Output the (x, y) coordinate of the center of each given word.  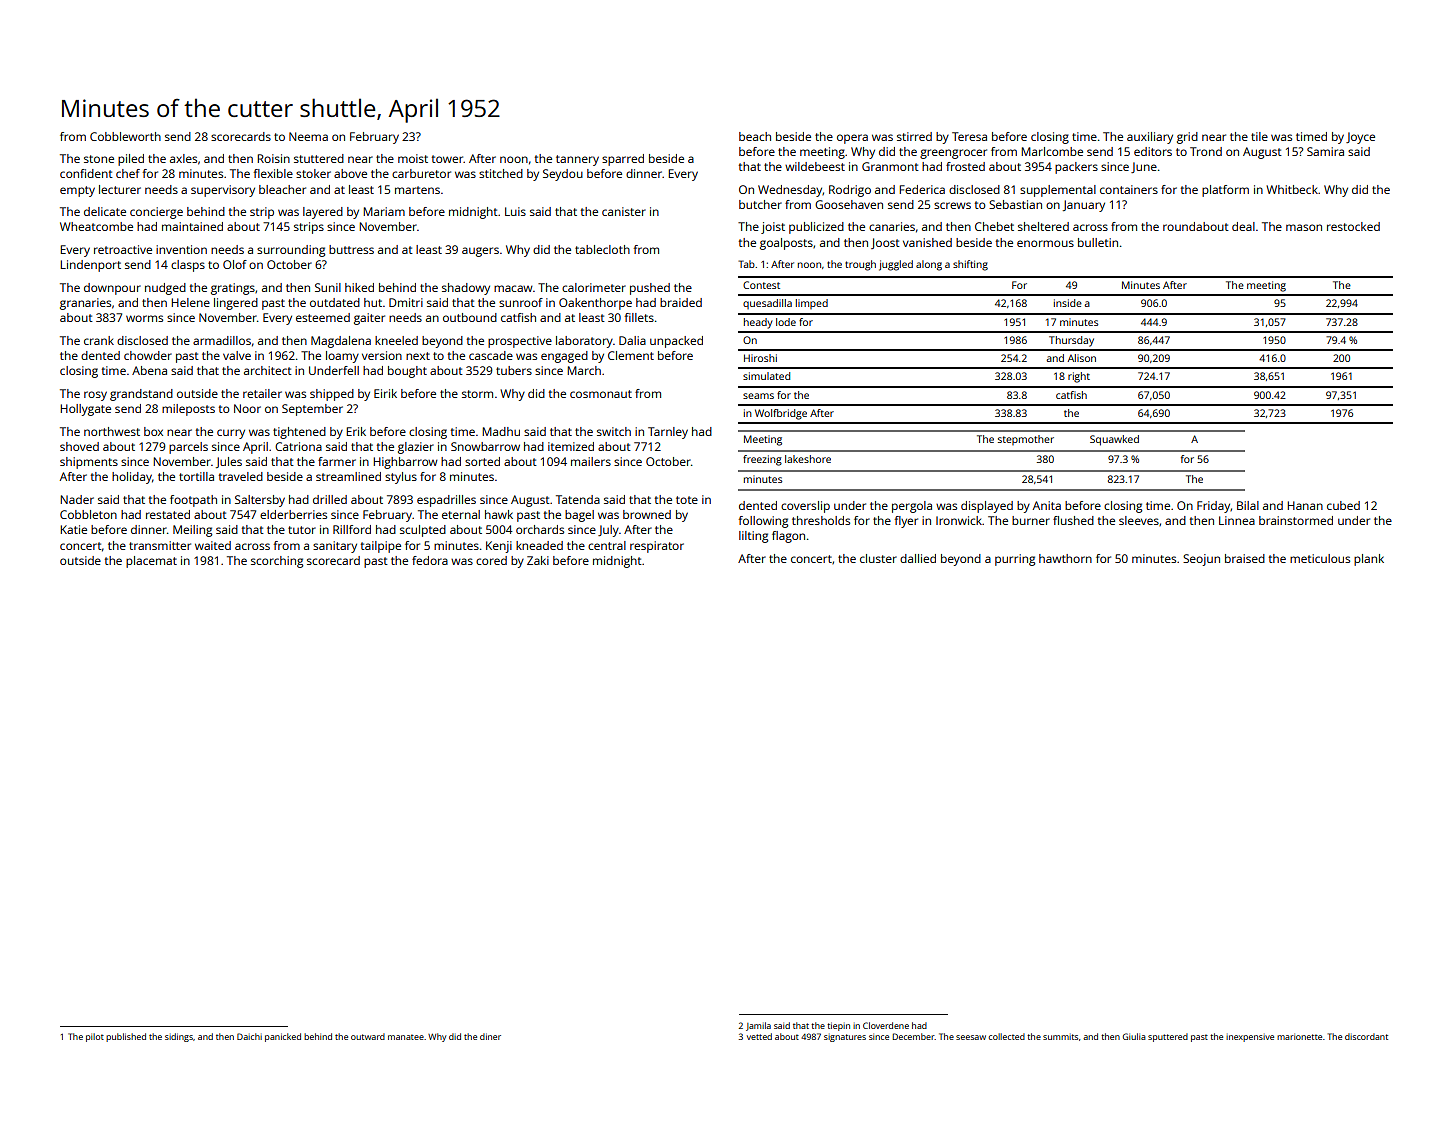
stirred (914, 136)
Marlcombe (1052, 151)
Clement (631, 355)
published (126, 1037)
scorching (277, 562)
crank (99, 340)
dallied (918, 558)
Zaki (538, 560)
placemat (151, 562)
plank (1369, 560)
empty (77, 191)
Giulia (1134, 1036)
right (1079, 377)
